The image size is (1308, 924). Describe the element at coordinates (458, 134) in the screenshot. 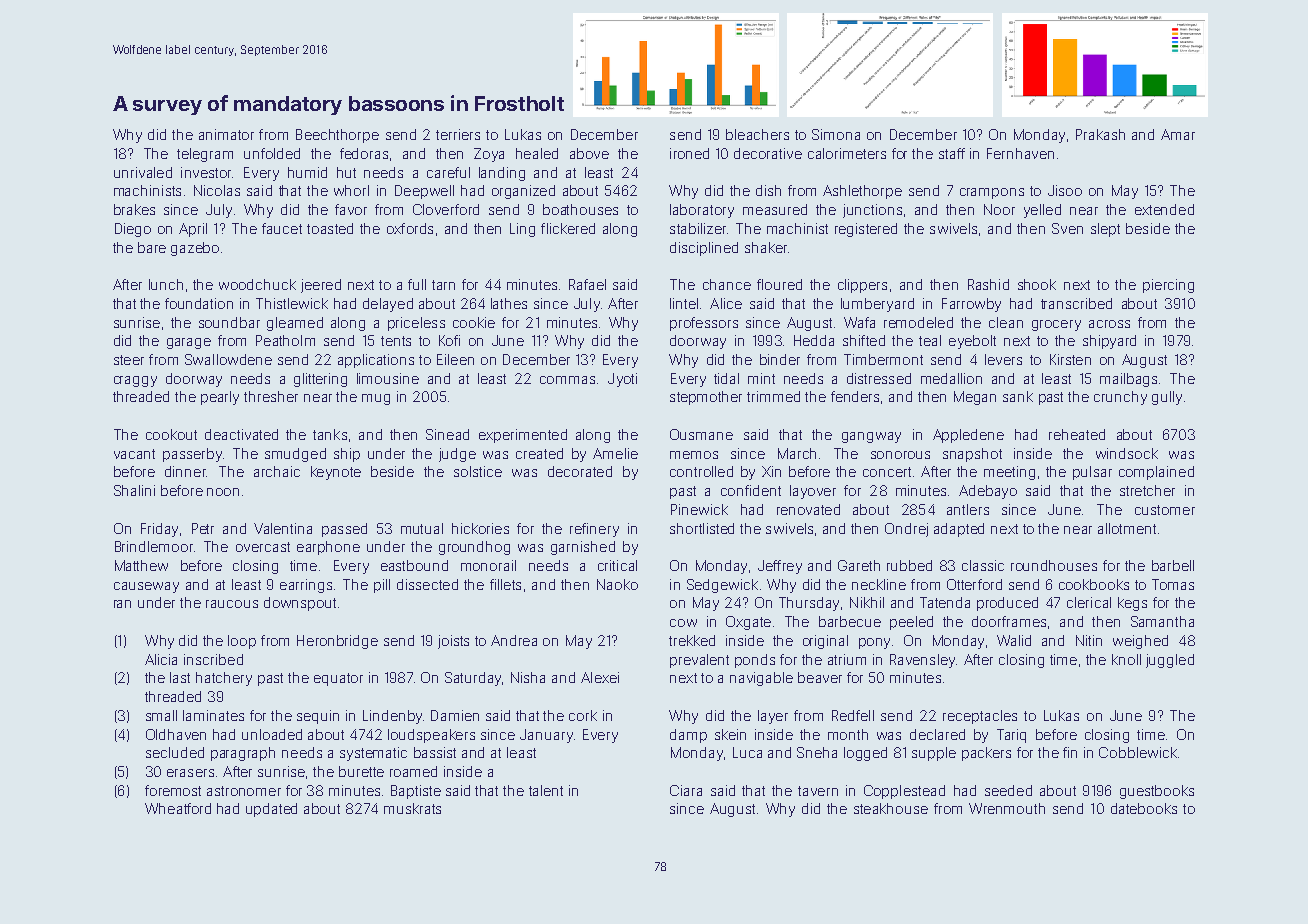

I see `terriers` at that location.
